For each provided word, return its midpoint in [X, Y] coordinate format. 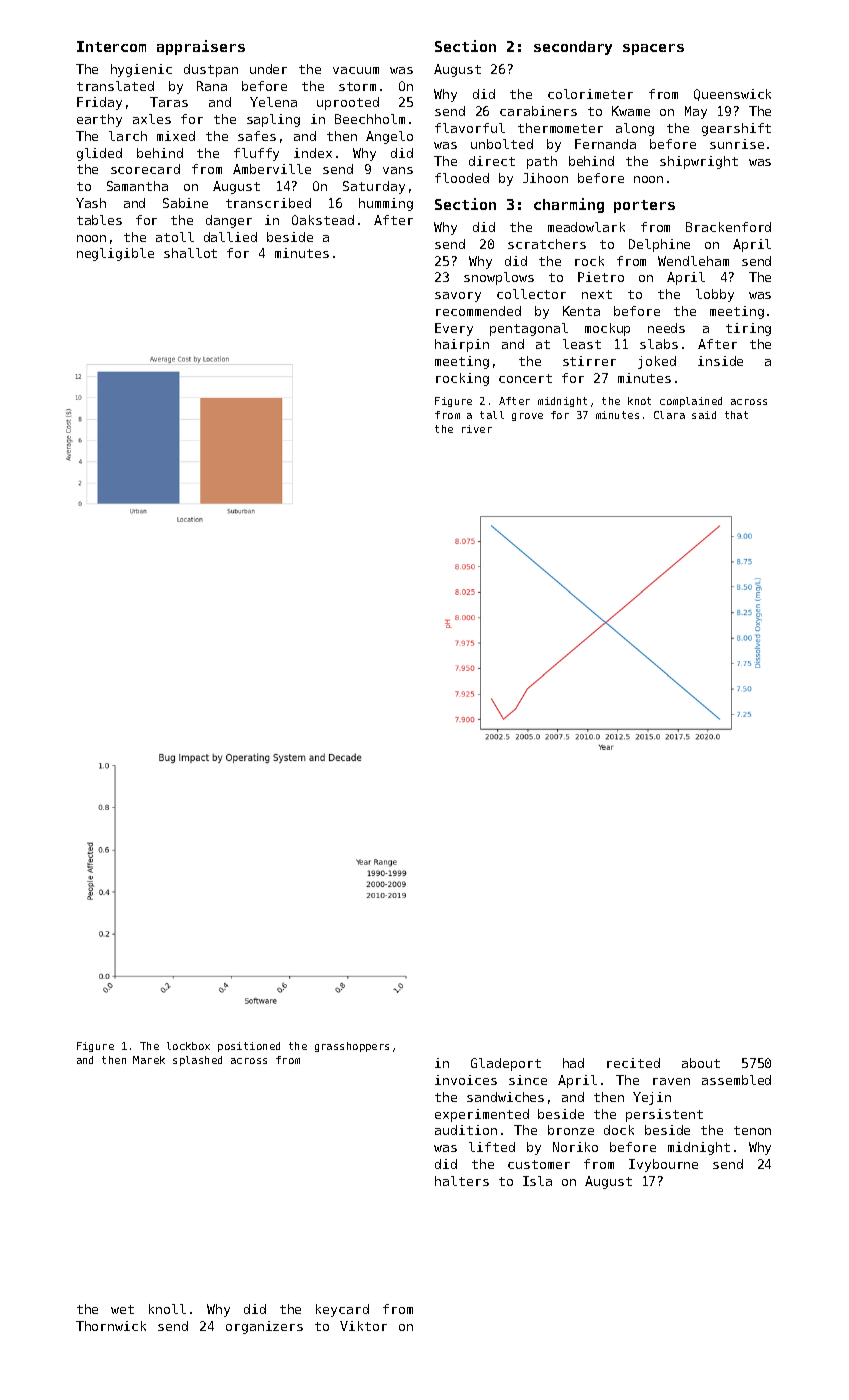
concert [525, 378]
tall [492, 415]
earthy [99, 120]
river [477, 429]
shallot [190, 253]
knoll [167, 1309]
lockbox [188, 1046]
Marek [149, 1060]
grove [527, 417]
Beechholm [370, 119]
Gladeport [506, 1064]
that [736, 415]
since [528, 1080]
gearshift [736, 129]
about [701, 1063]
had [573, 1063]
